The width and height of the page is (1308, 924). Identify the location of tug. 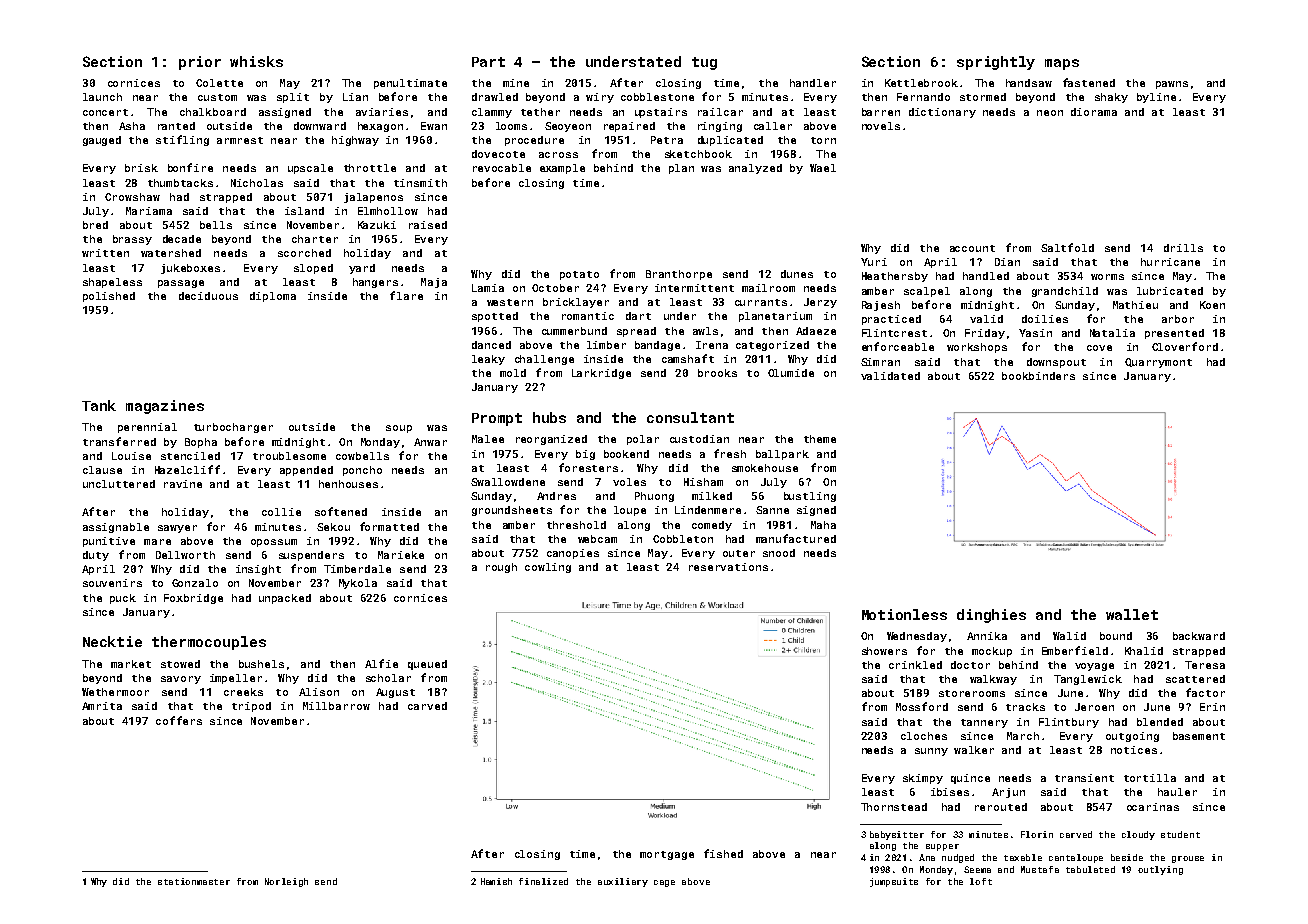
(704, 63).
